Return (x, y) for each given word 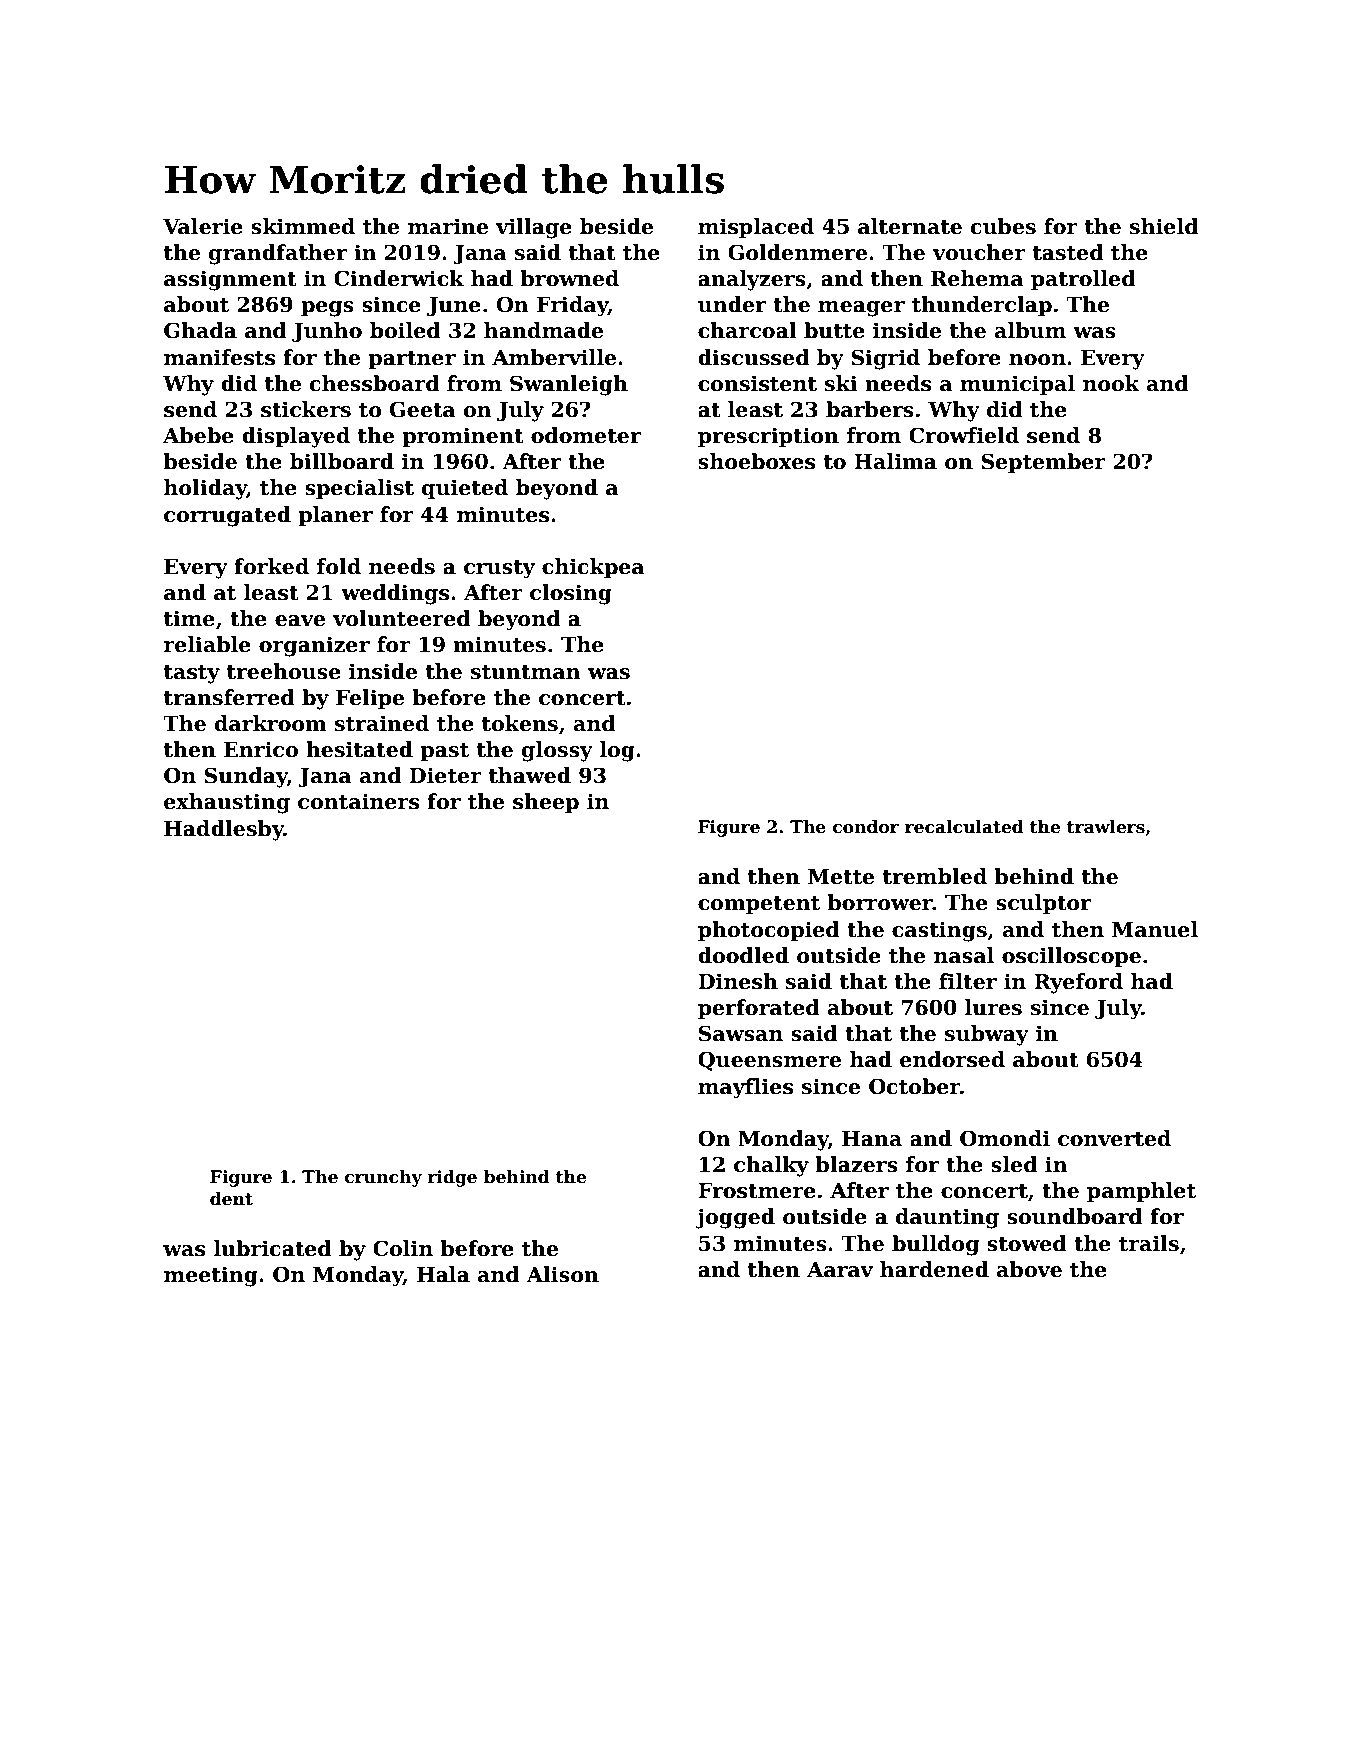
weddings (395, 594)
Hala (443, 1274)
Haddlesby (224, 830)
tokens (520, 723)
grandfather (278, 254)
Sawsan (741, 1033)
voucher (979, 252)
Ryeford (1078, 983)
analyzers (752, 280)
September (1043, 463)
